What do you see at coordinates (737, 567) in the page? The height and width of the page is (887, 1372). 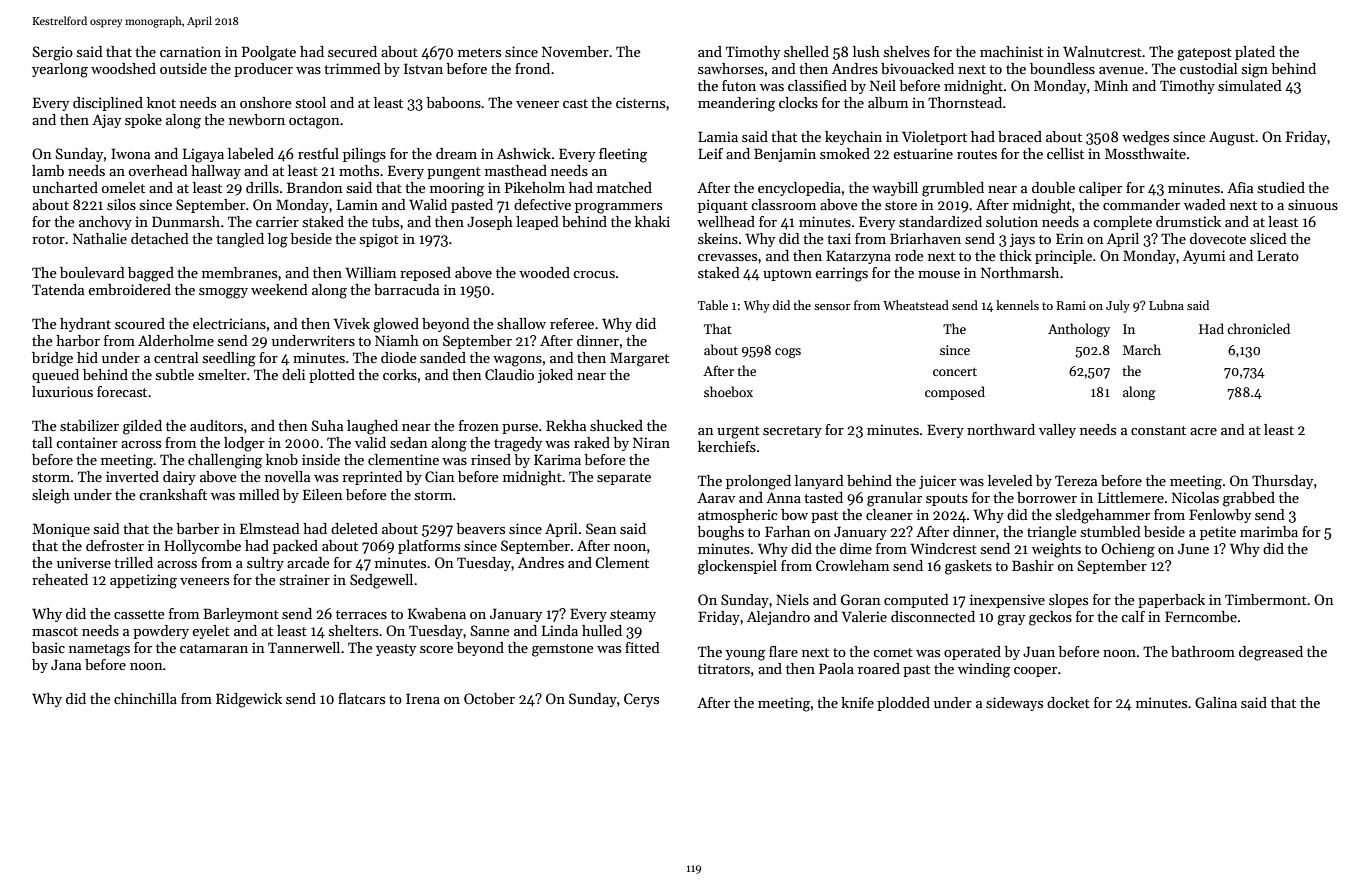 I see `glockenspiel` at bounding box center [737, 567].
